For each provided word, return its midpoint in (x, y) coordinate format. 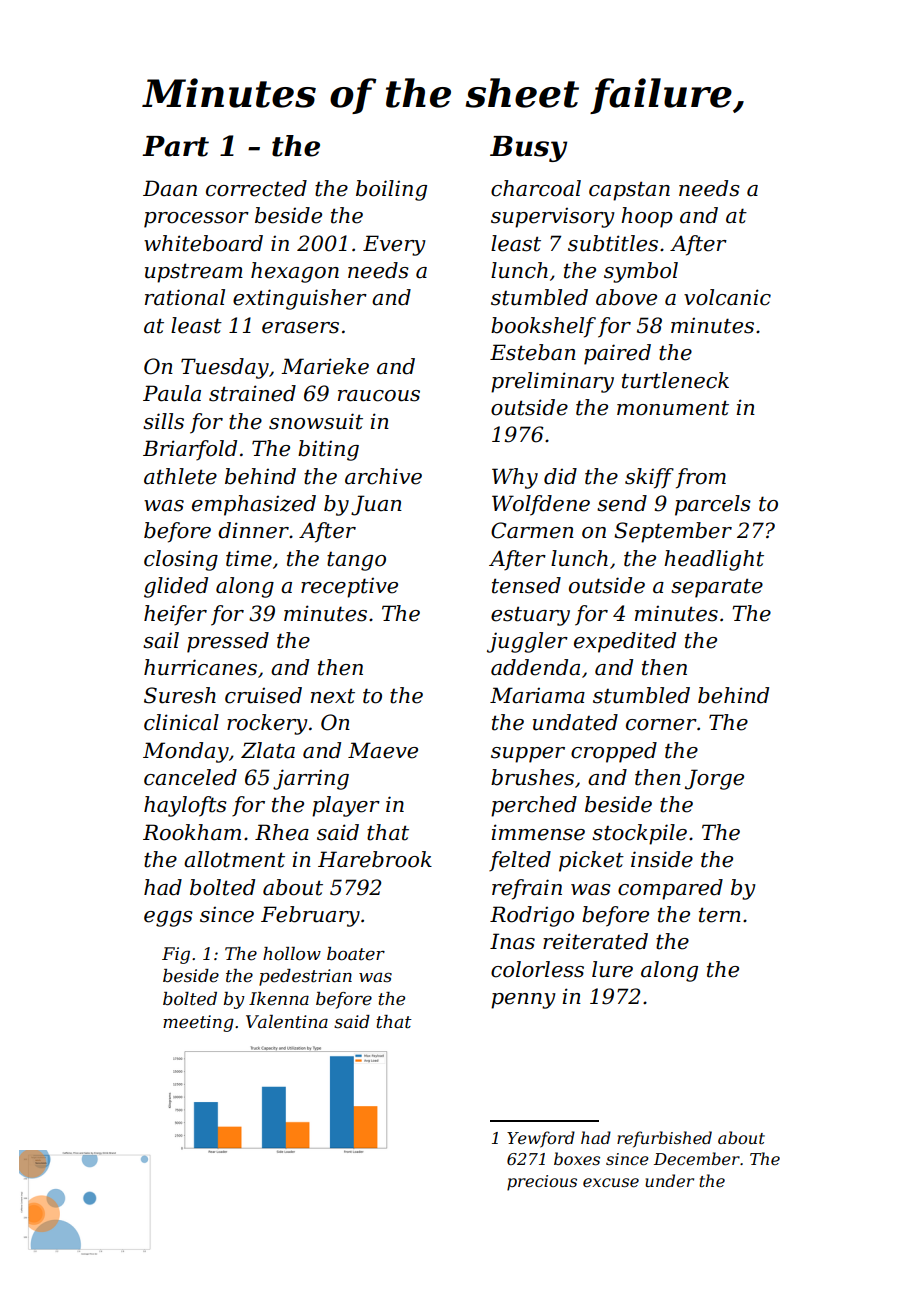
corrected (256, 188)
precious (542, 1183)
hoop (647, 217)
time (249, 559)
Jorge (714, 779)
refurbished (664, 1139)
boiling (391, 190)
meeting (198, 1023)
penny (523, 1001)
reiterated (595, 941)
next (333, 696)
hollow (292, 954)
